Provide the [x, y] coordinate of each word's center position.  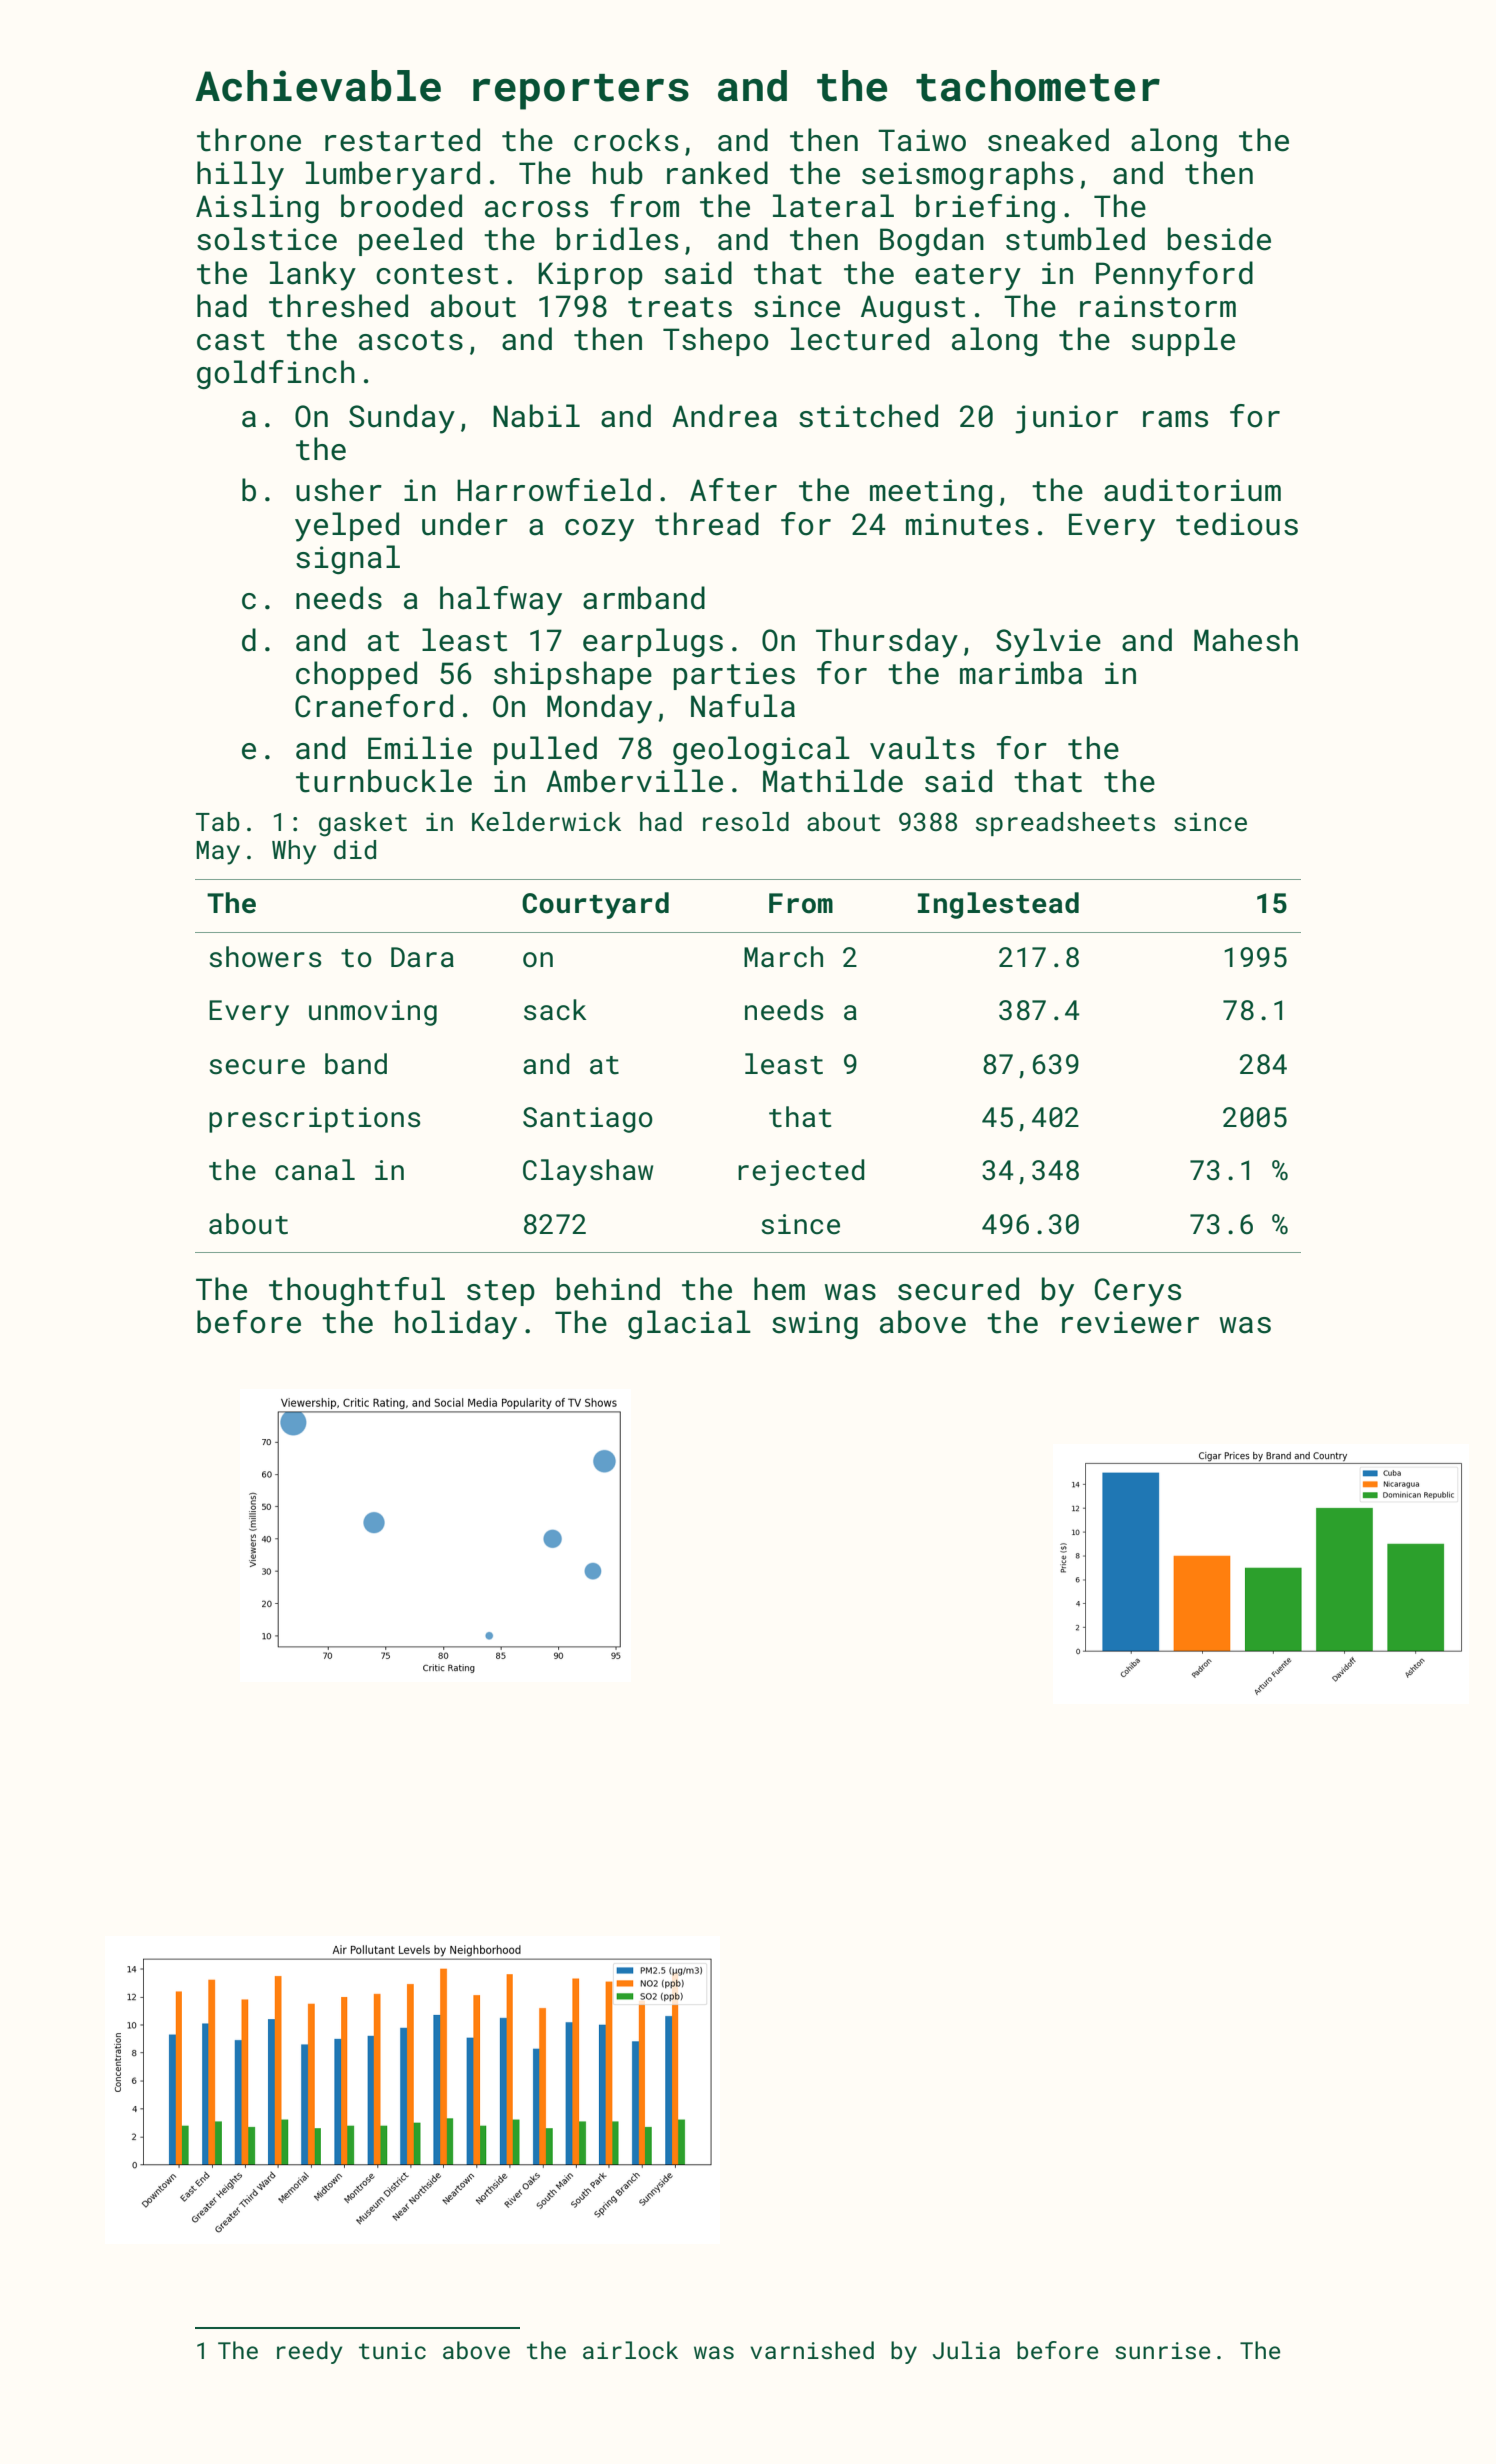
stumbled [1075, 239]
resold [746, 822]
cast [231, 340]
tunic [392, 2350]
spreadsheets [1065, 824]
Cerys [1138, 1292]
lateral [833, 206]
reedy [310, 2352]
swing [815, 1325]
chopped [356, 675]
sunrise [1162, 2350]
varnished [812, 2350]
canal [315, 1170]
